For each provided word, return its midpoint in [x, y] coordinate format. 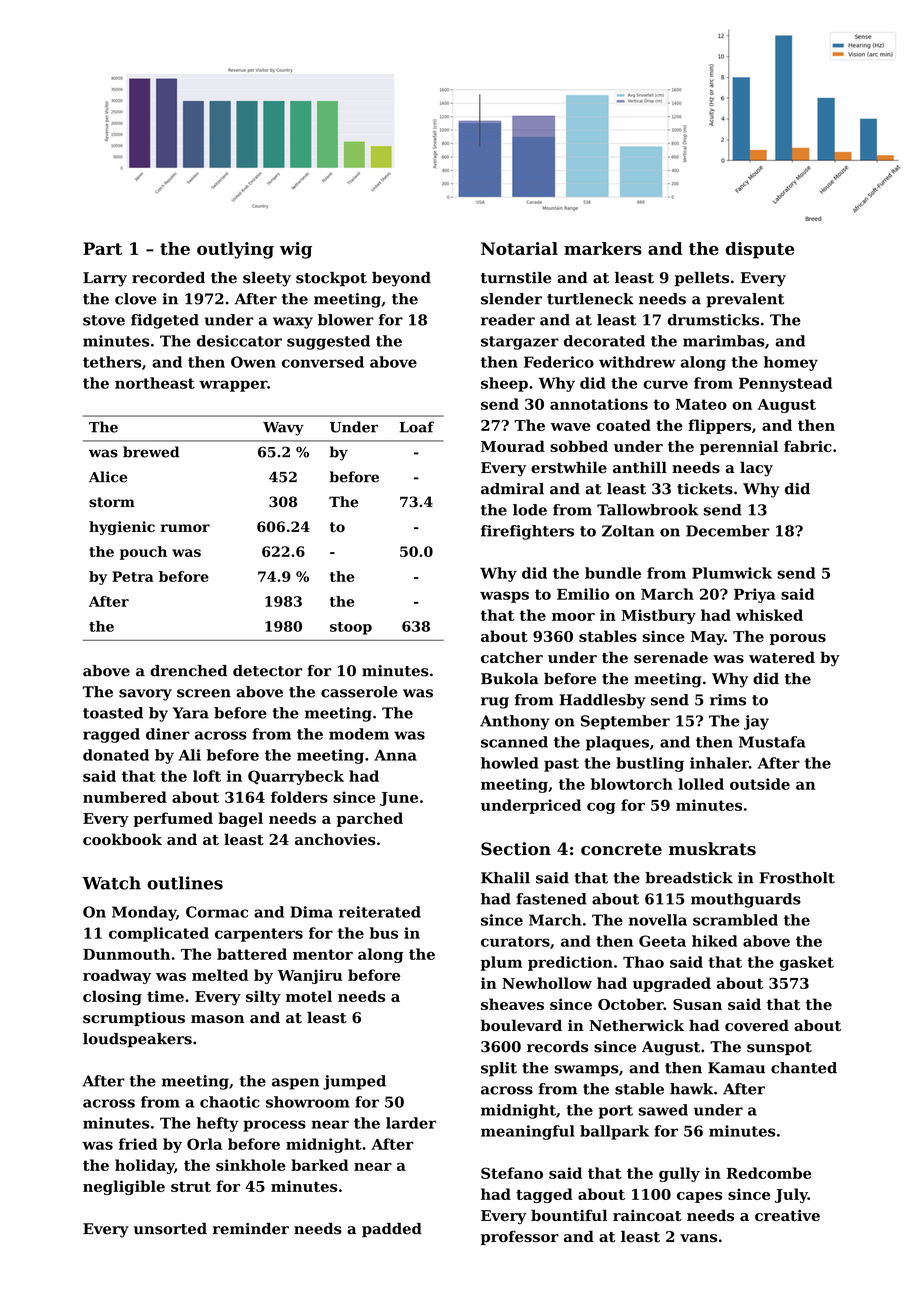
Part [102, 248]
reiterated [380, 912]
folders [299, 797]
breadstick [689, 878]
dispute [759, 250]
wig [296, 250]
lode [530, 510]
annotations [599, 404]
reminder [251, 1229]
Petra [133, 576]
